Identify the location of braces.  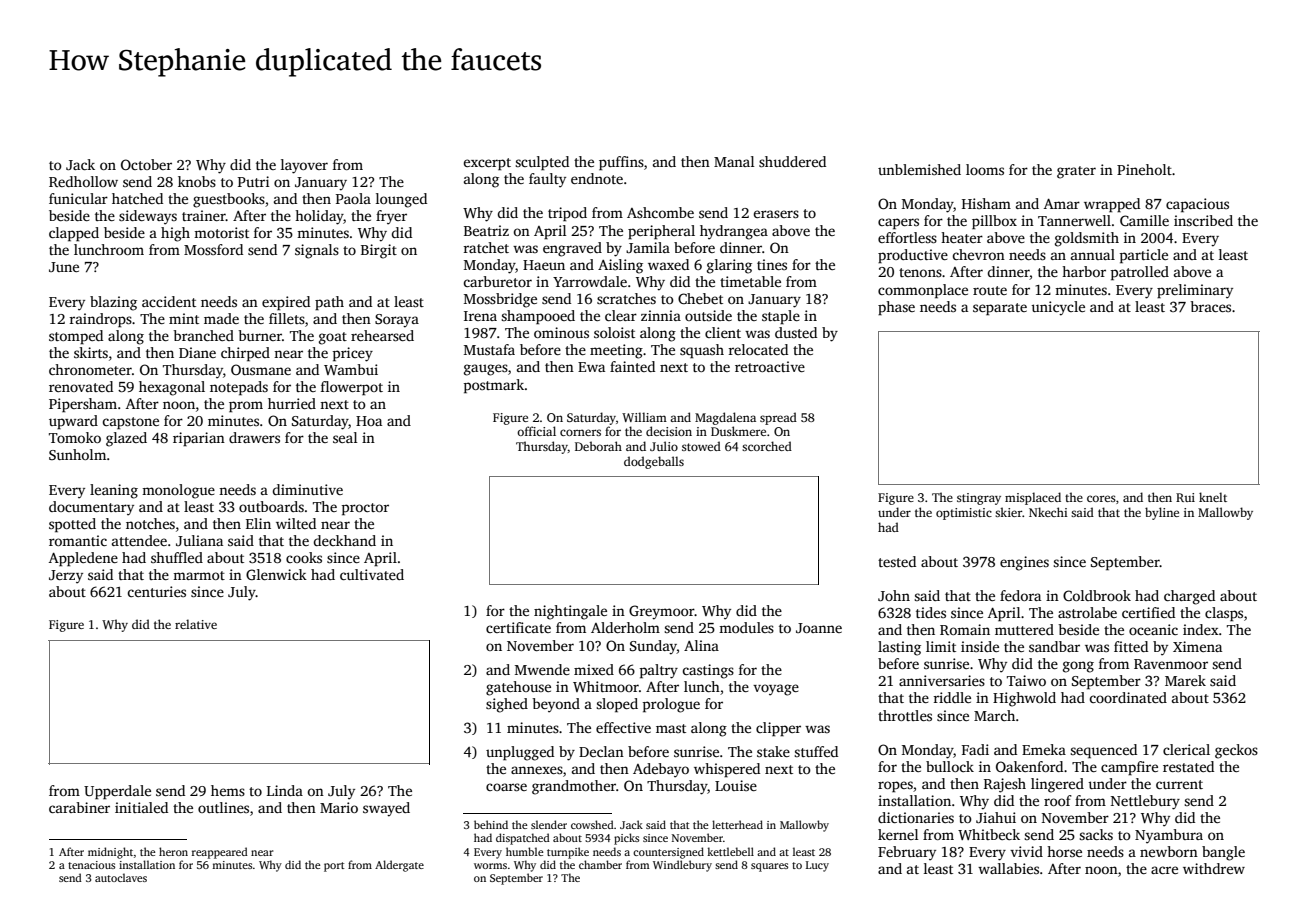
(1210, 306).
